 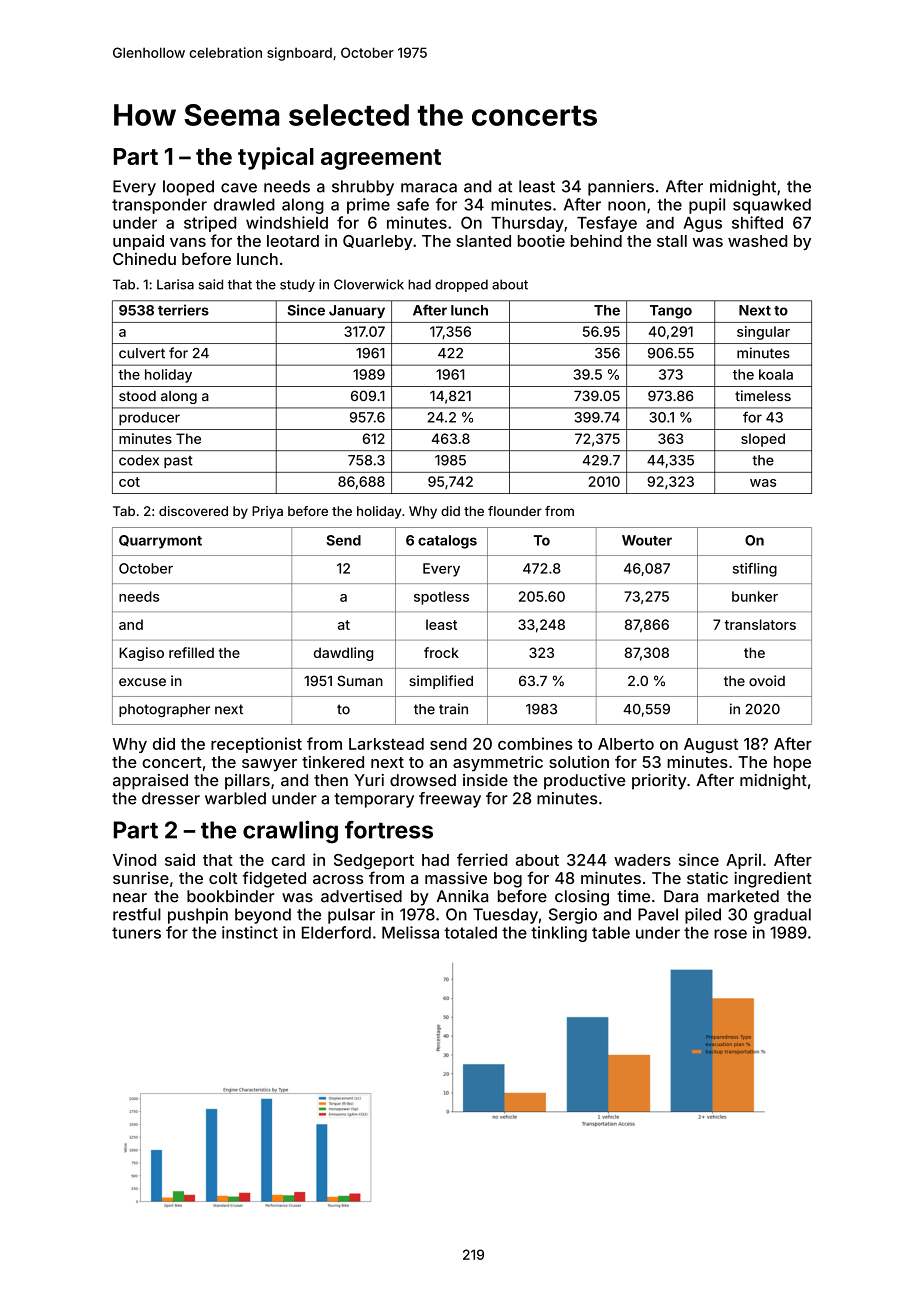 What do you see at coordinates (763, 440) in the screenshot?
I see `sloped` at bounding box center [763, 440].
